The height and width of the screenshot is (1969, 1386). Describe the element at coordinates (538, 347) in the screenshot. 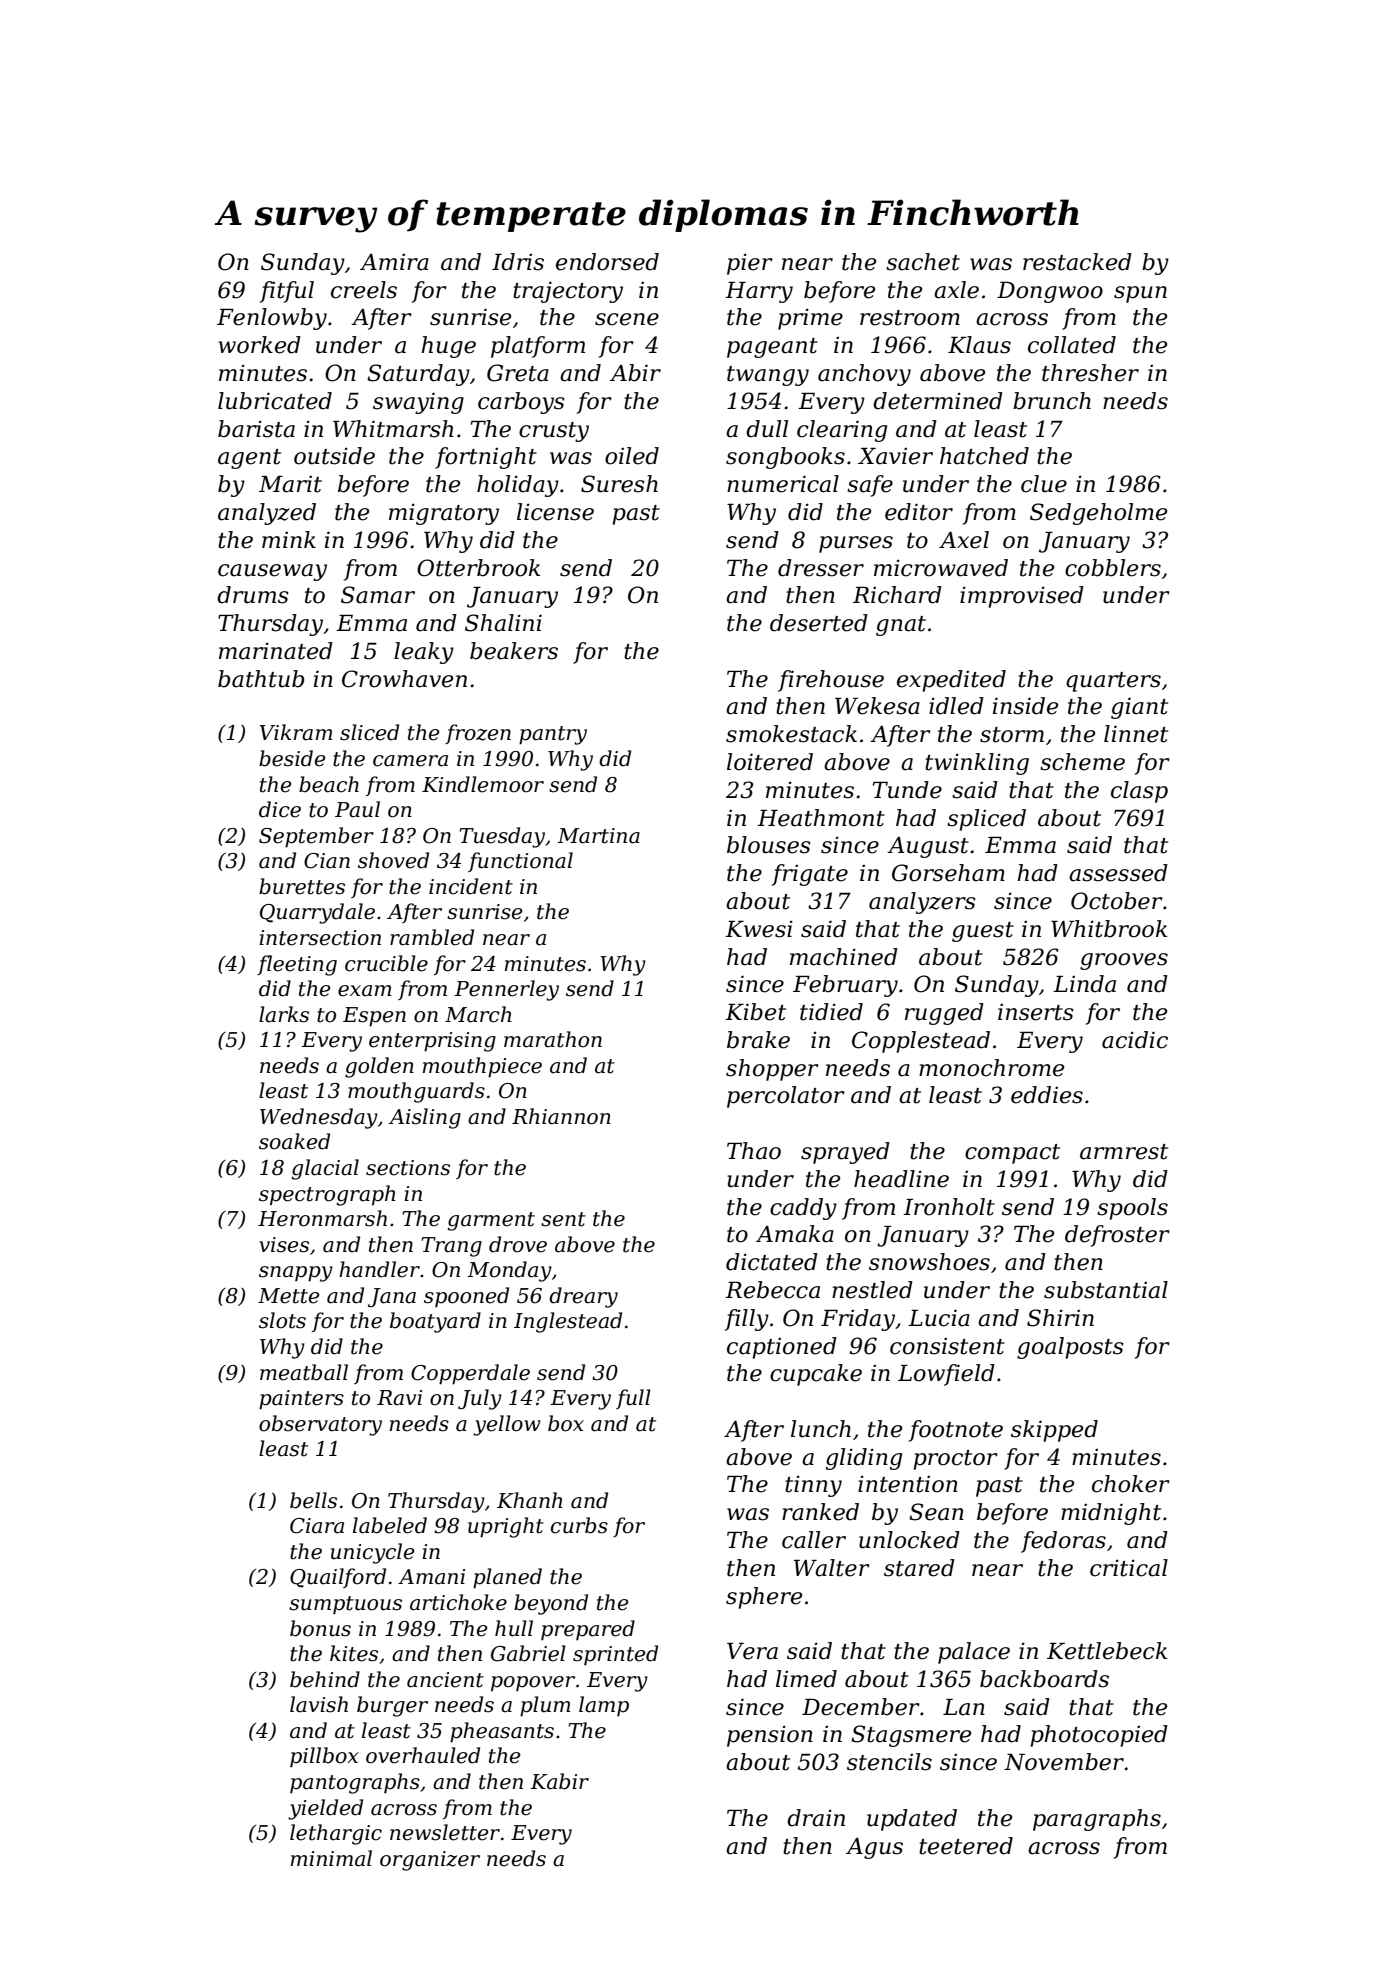

I see `platform` at that location.
